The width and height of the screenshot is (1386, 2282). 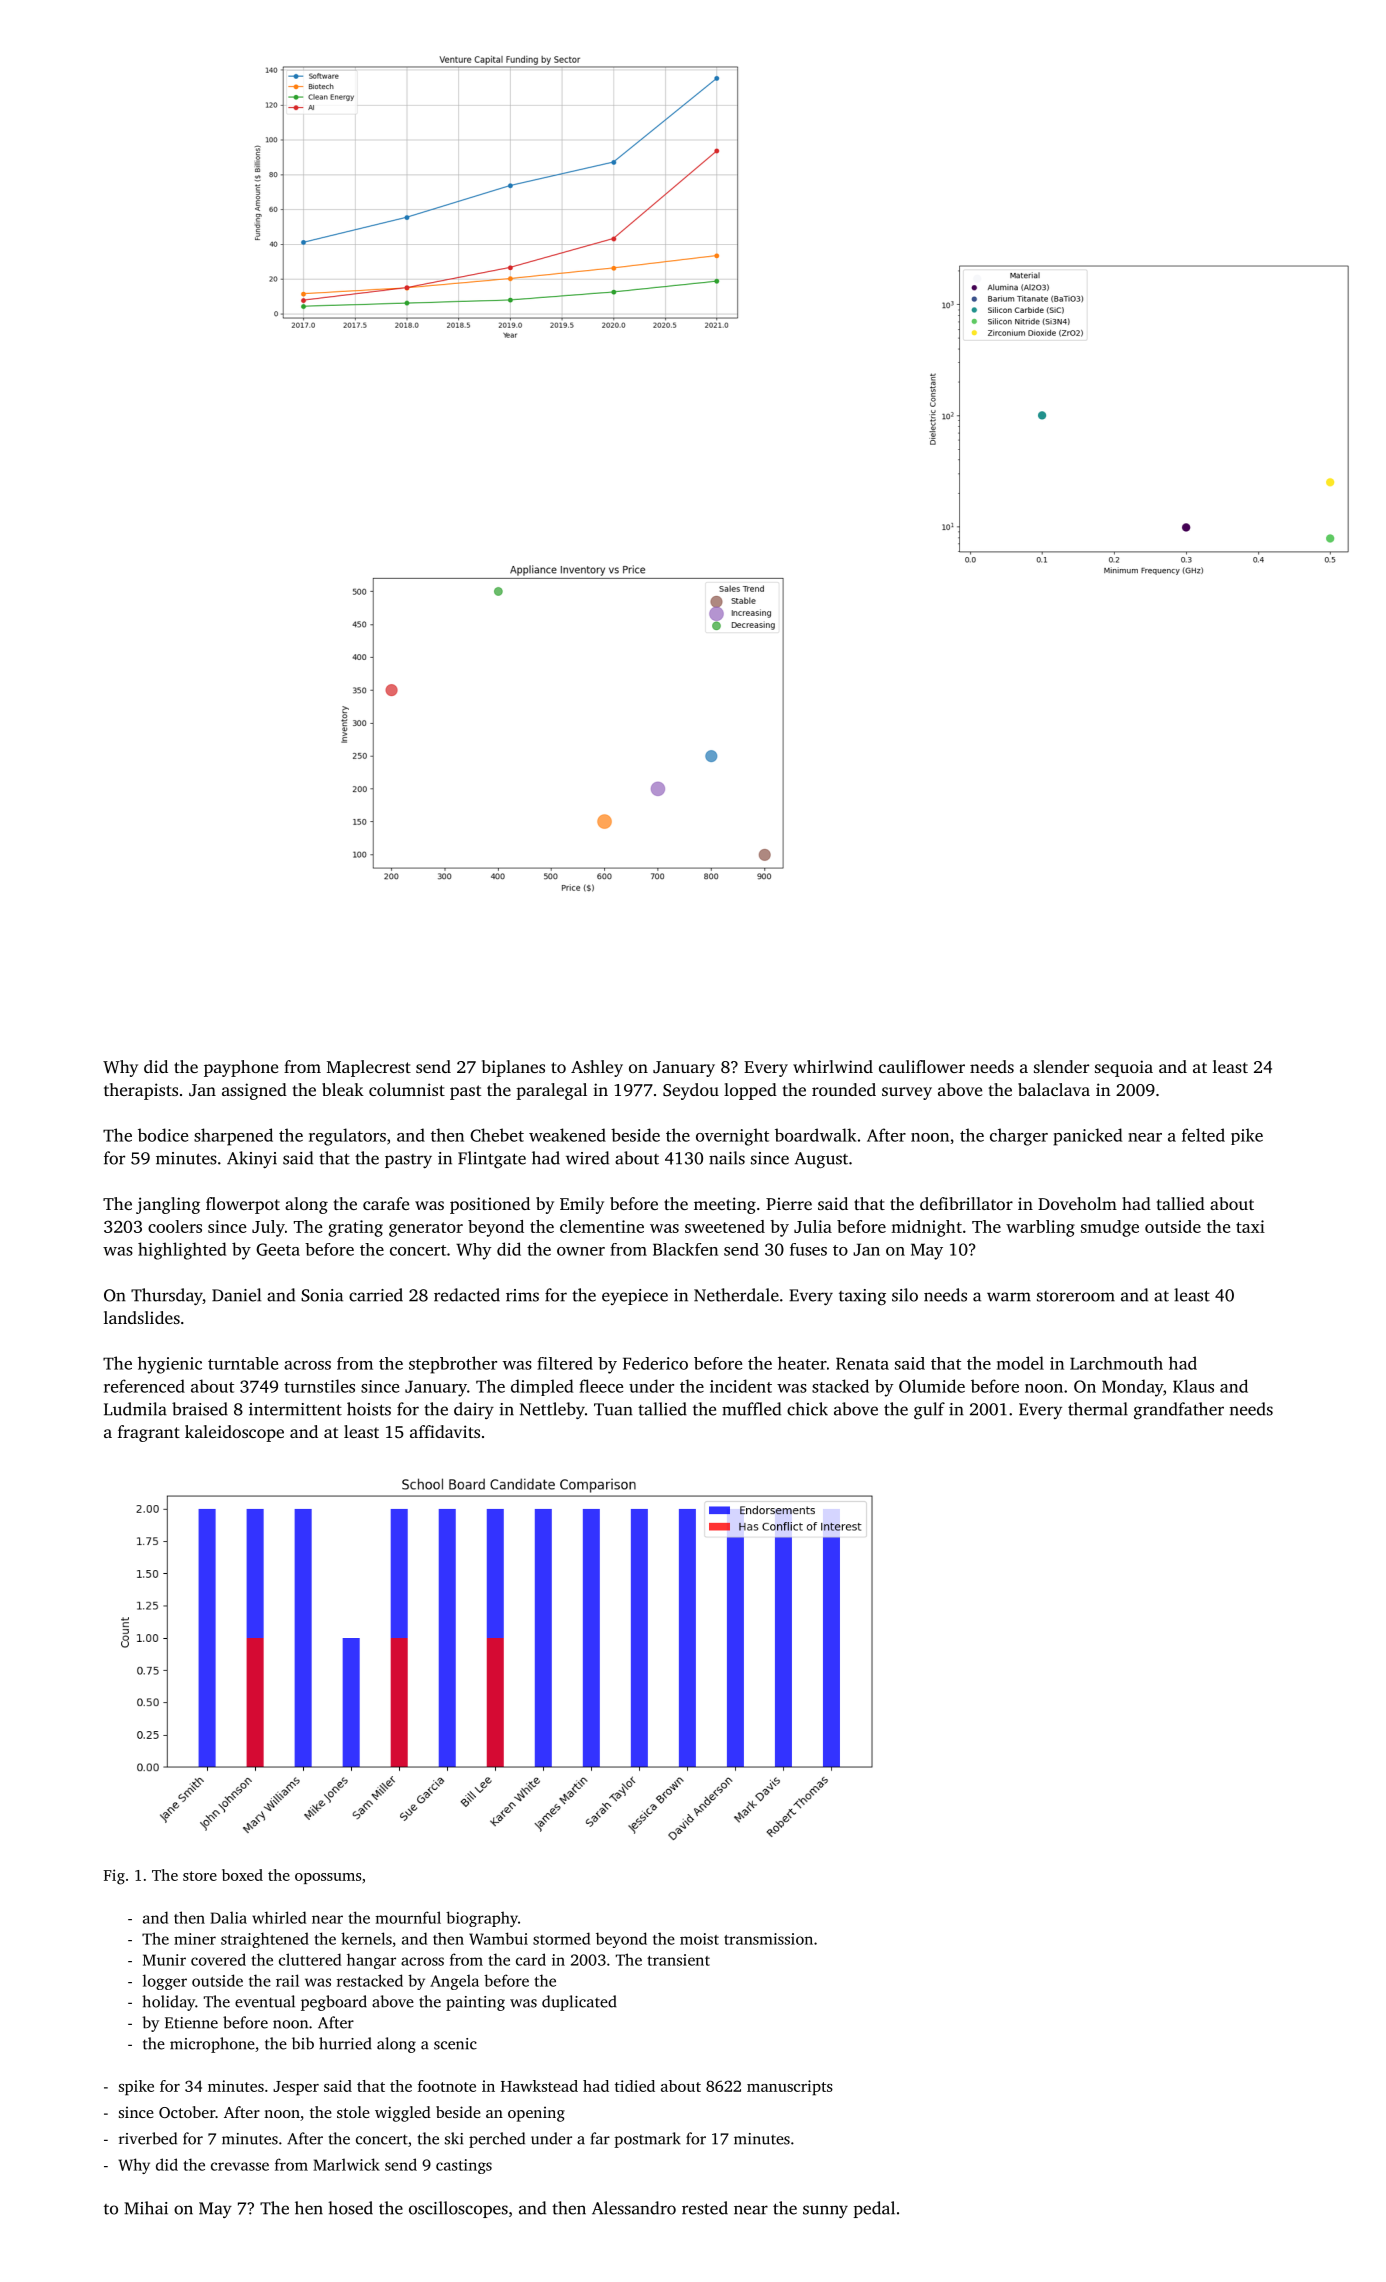 What do you see at coordinates (802, 1363) in the screenshot?
I see `heater` at bounding box center [802, 1363].
